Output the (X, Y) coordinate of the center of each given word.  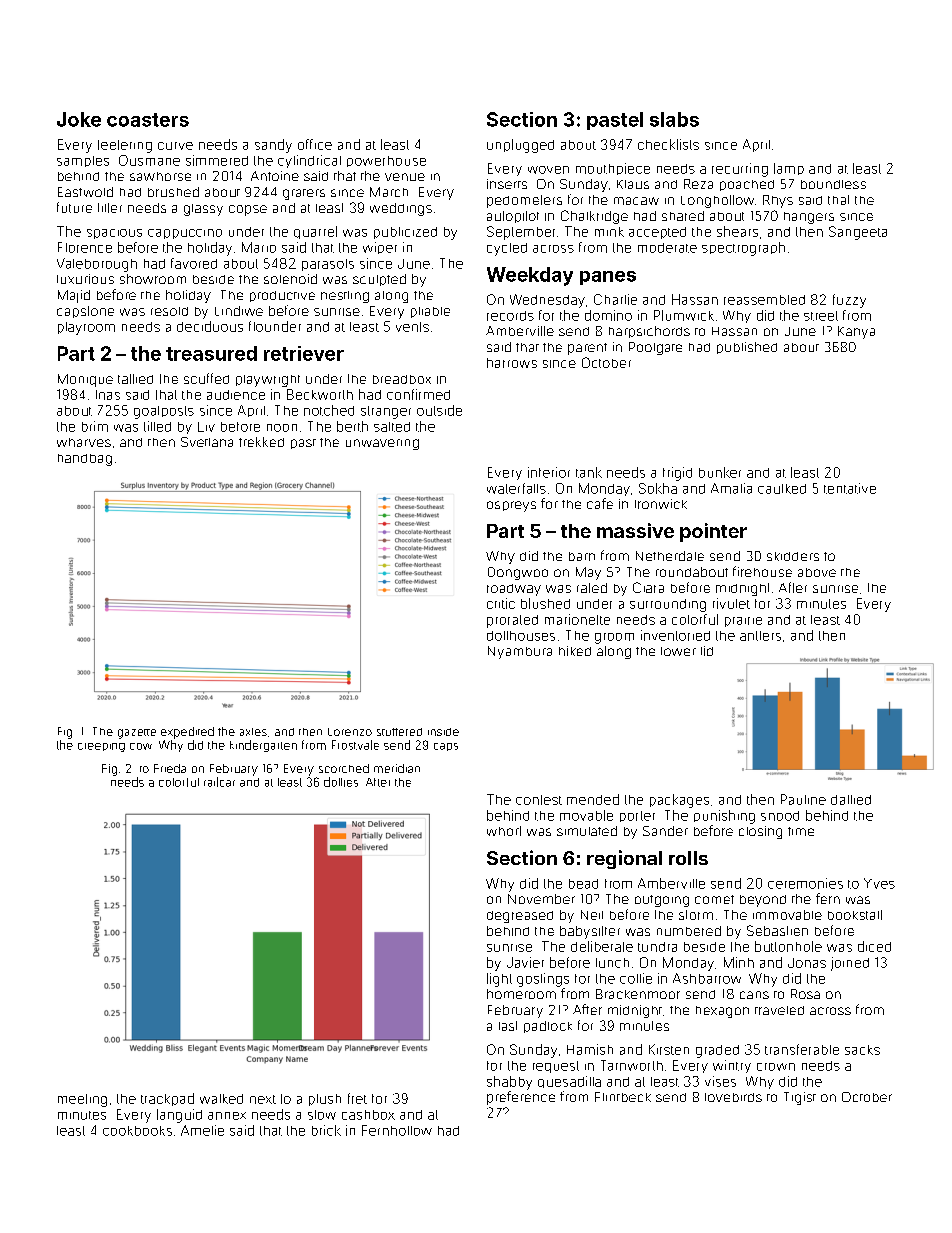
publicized (405, 233)
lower (678, 651)
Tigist (800, 1098)
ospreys (511, 506)
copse (248, 210)
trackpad (167, 1099)
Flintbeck (623, 1097)
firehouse (762, 571)
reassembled (764, 300)
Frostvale (355, 745)
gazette (137, 734)
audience (236, 395)
